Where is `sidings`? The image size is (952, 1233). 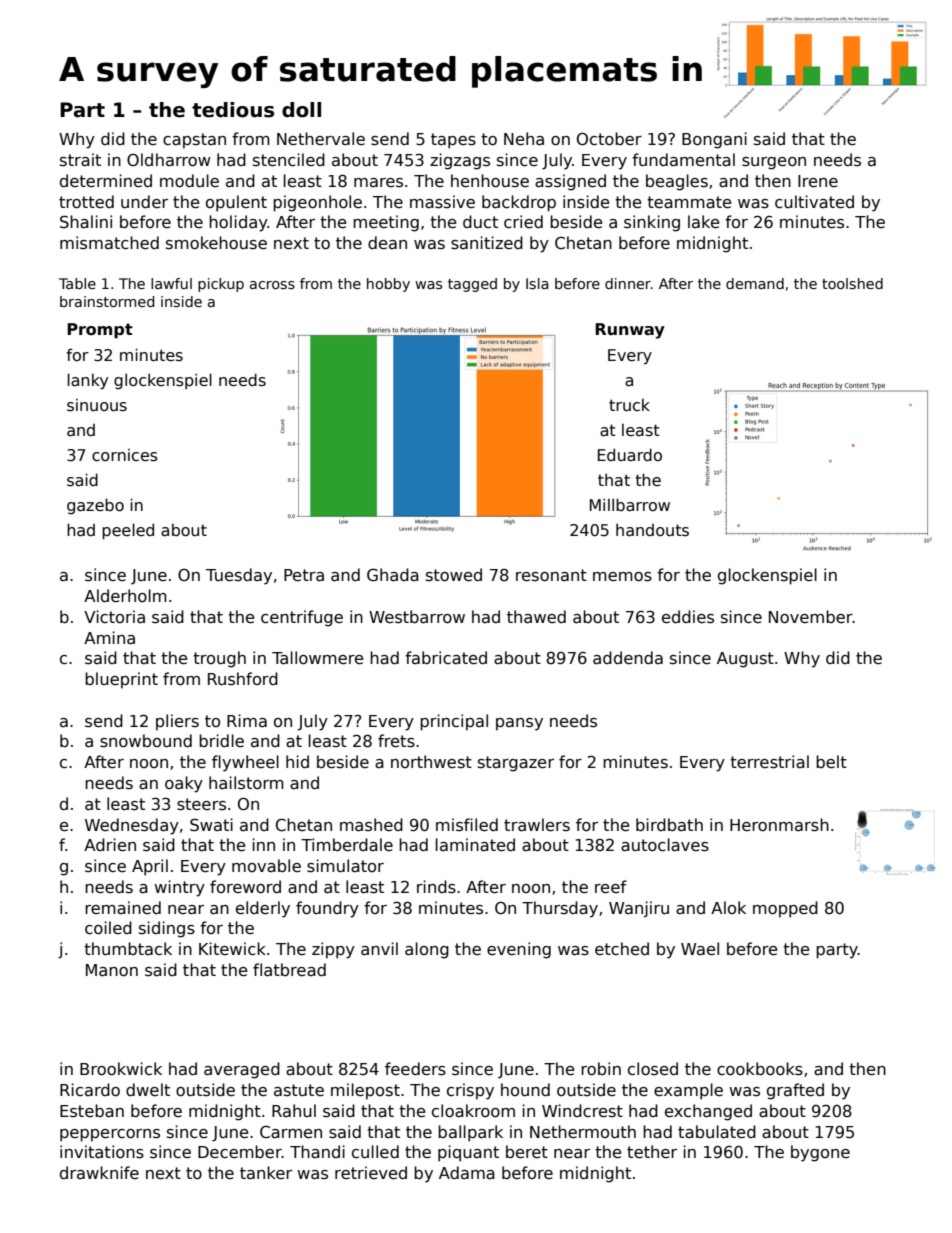 sidings is located at coordinates (167, 929).
